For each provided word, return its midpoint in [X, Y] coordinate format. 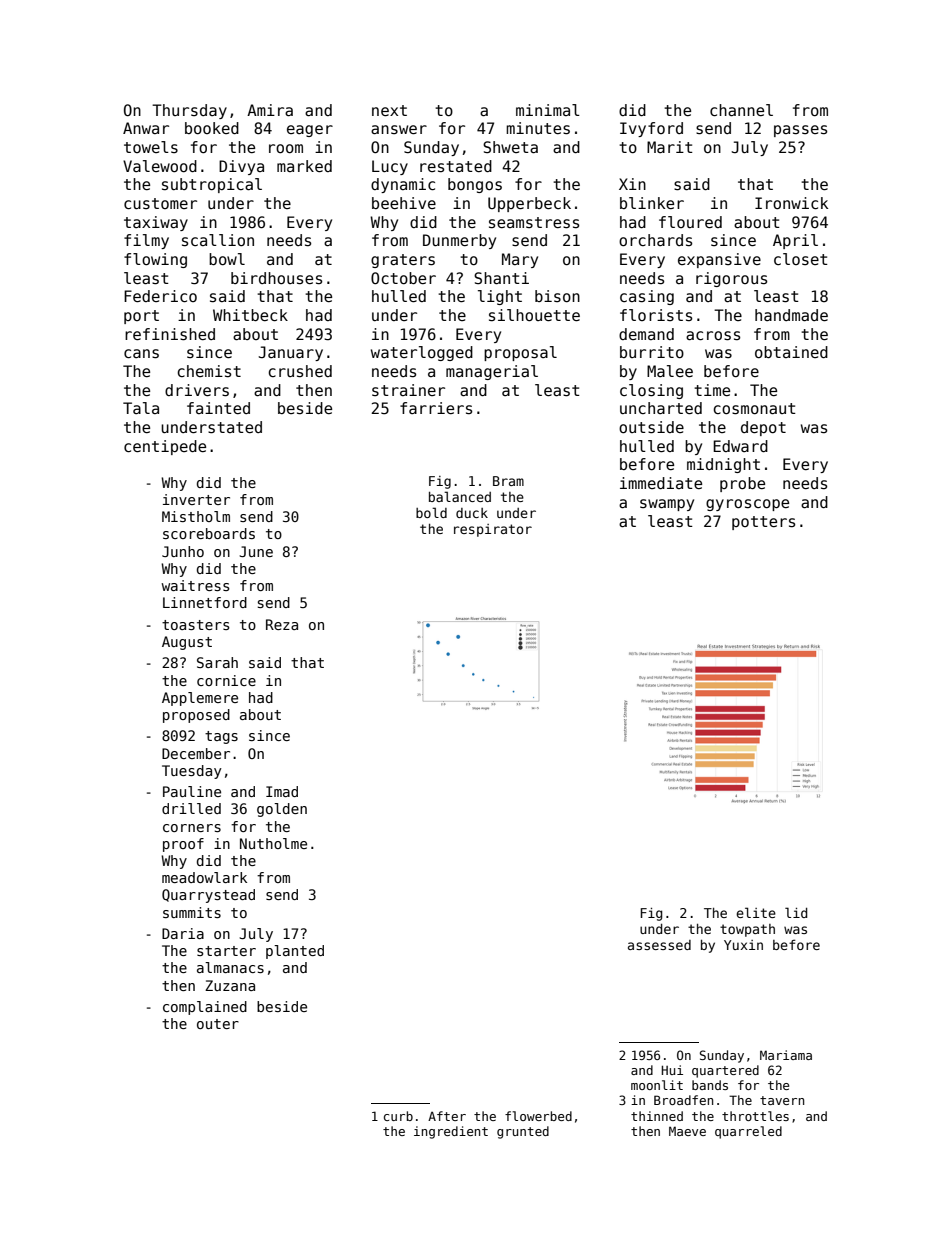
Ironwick [791, 203]
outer [218, 1024]
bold [431, 512]
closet [801, 259]
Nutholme [273, 843]
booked [212, 128]
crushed [300, 371]
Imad [282, 791]
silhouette [534, 315]
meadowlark [204, 877]
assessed [659, 945]
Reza [282, 624]
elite [756, 912]
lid [796, 912]
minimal [548, 110]
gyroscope [747, 505]
